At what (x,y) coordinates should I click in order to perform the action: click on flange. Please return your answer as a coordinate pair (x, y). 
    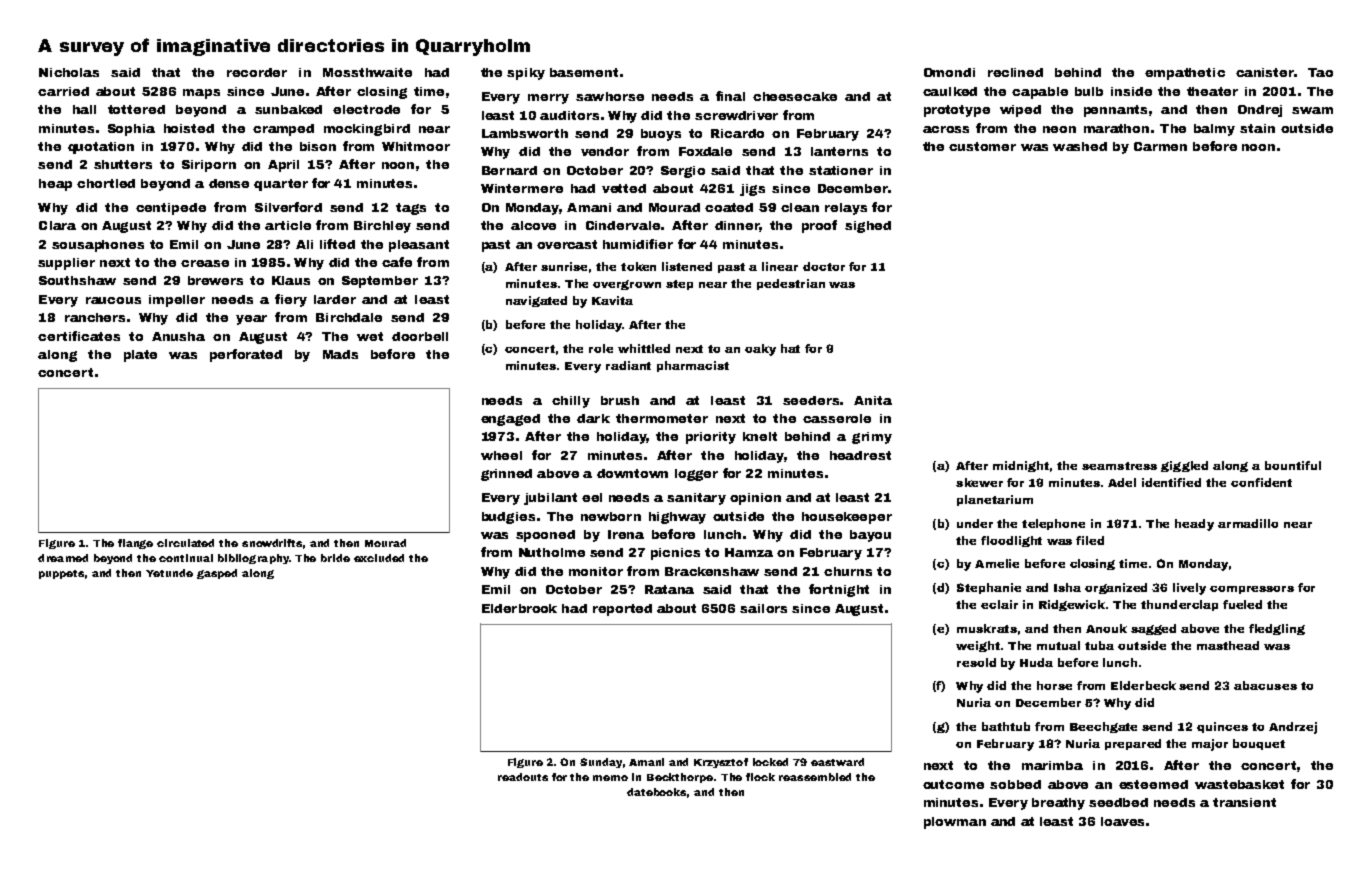
    Looking at the image, I should click on (135, 544).
